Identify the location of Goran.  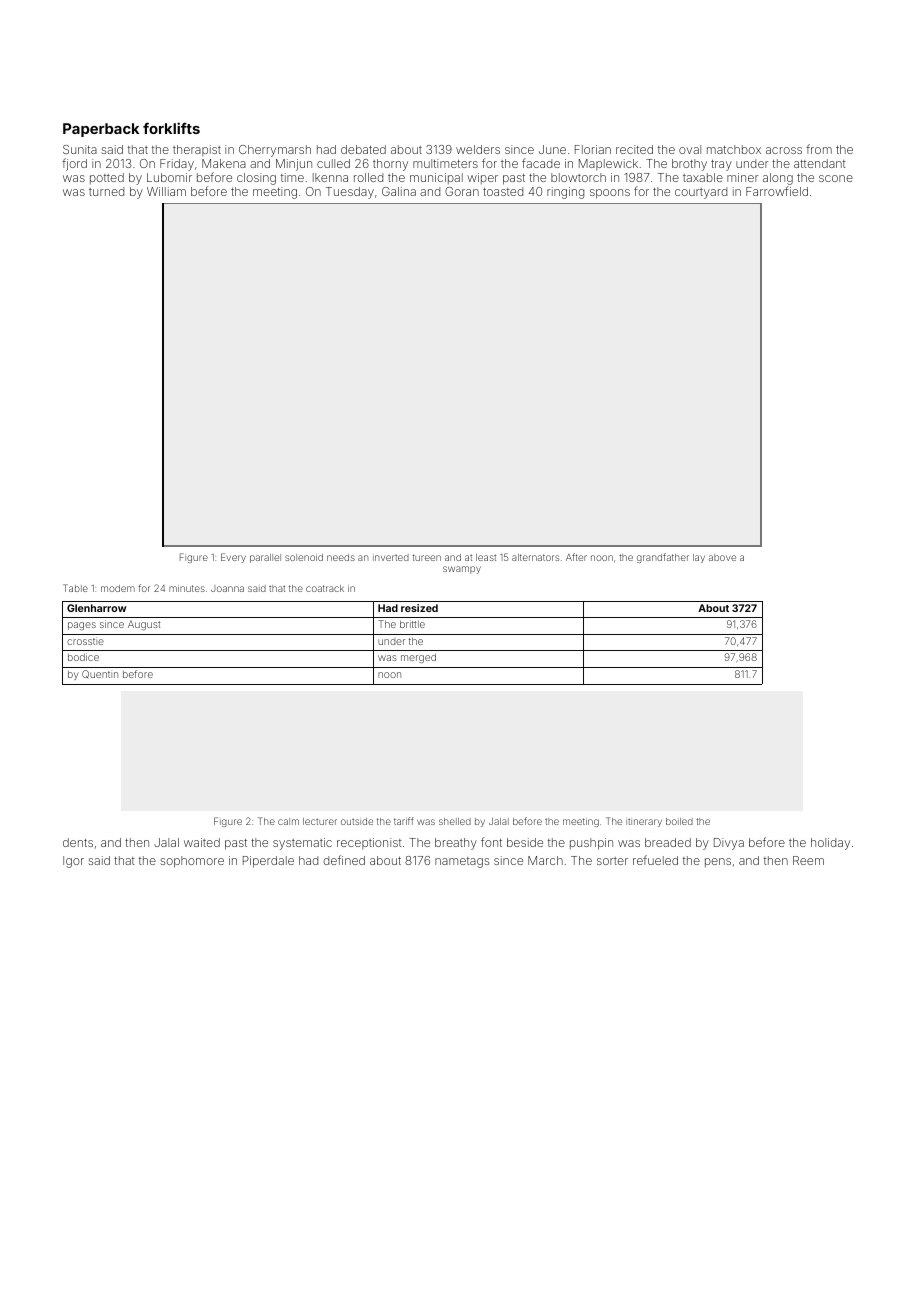
(462, 191).
